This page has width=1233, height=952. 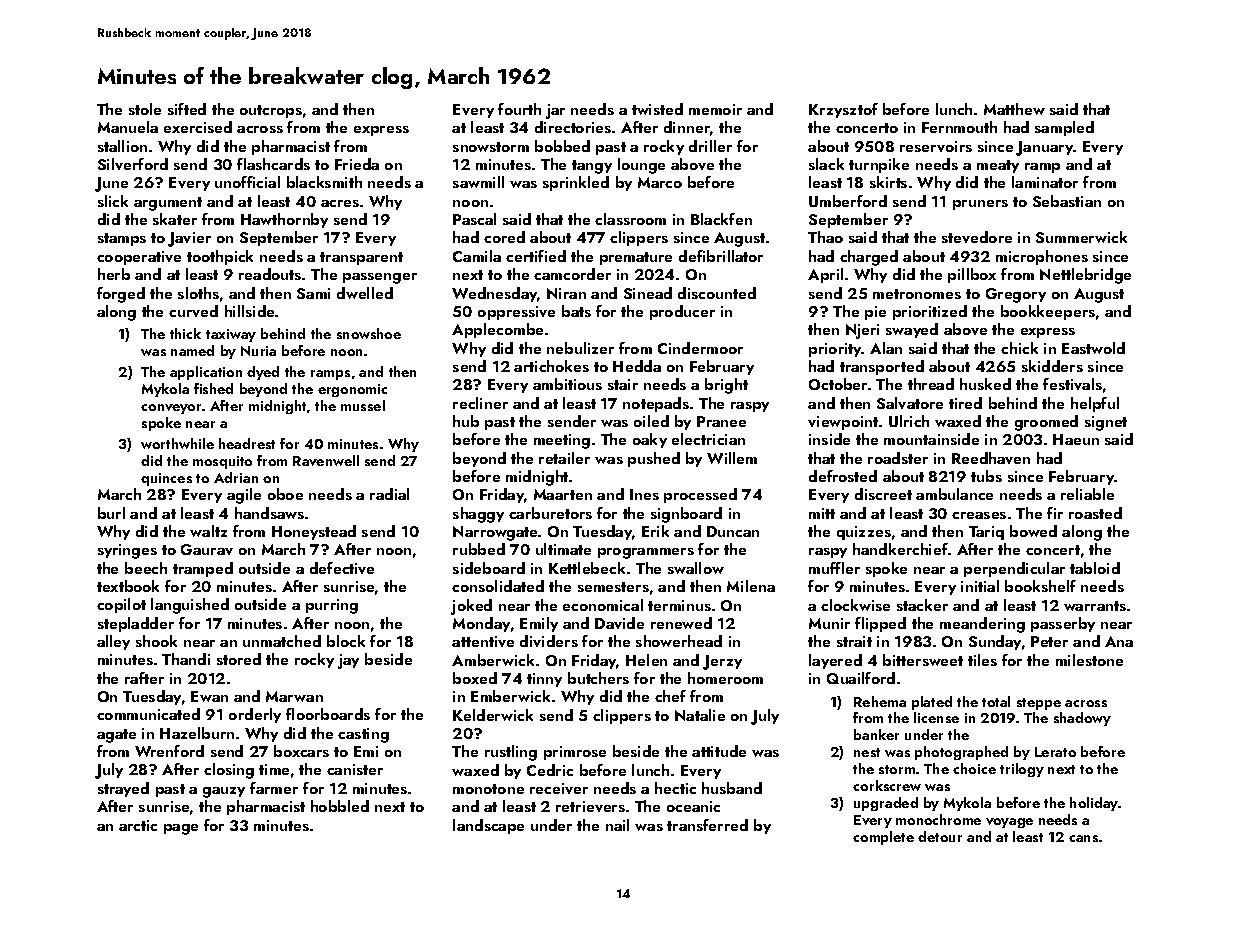 I want to click on forged, so click(x=121, y=295).
